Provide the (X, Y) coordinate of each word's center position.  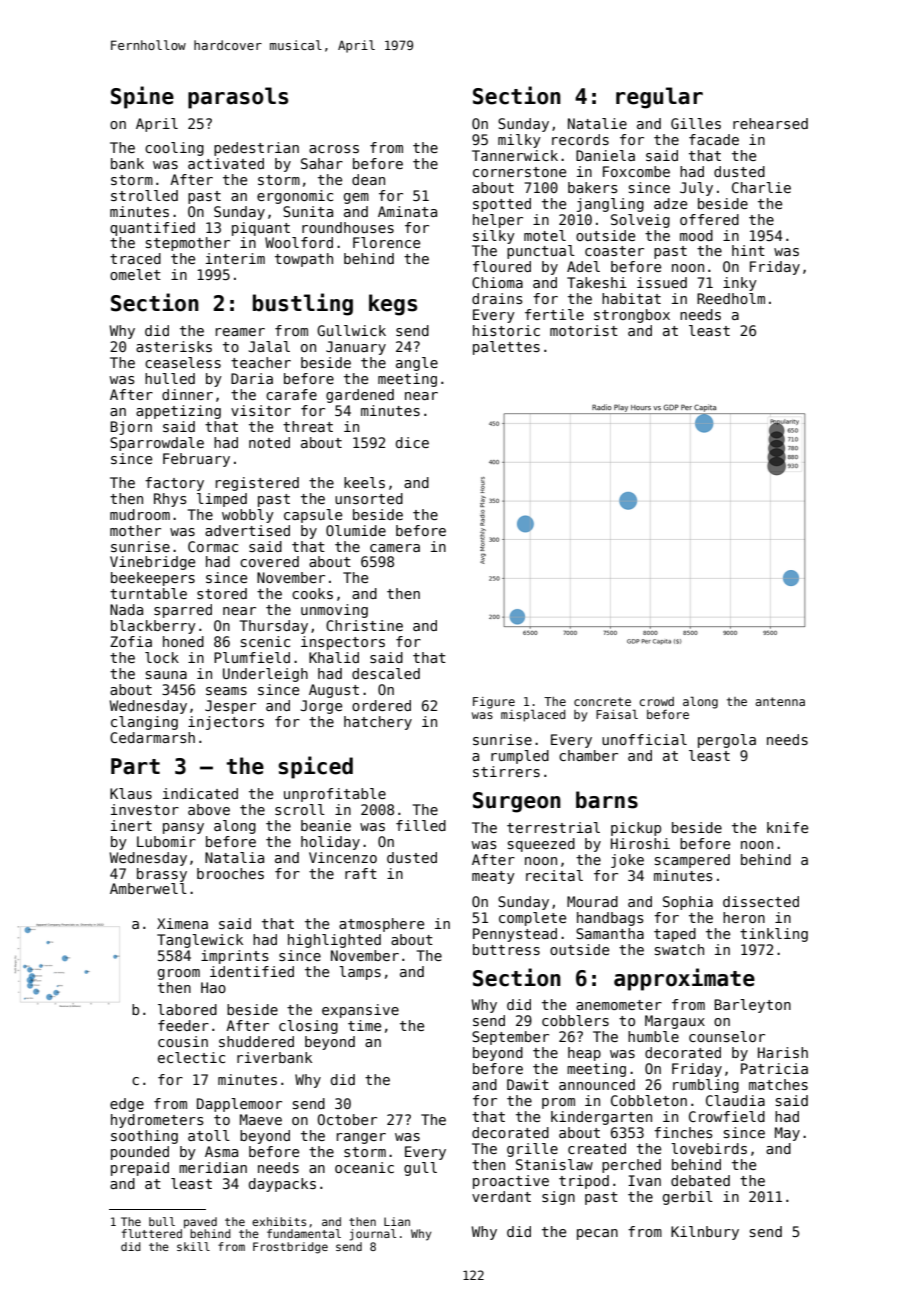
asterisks (174, 346)
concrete (602, 701)
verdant (501, 1196)
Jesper (230, 707)
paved (200, 1223)
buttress (506, 949)
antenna (780, 701)
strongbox (632, 316)
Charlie (761, 187)
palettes (506, 348)
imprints (235, 957)
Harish (783, 1052)
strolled (144, 195)
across (334, 149)
